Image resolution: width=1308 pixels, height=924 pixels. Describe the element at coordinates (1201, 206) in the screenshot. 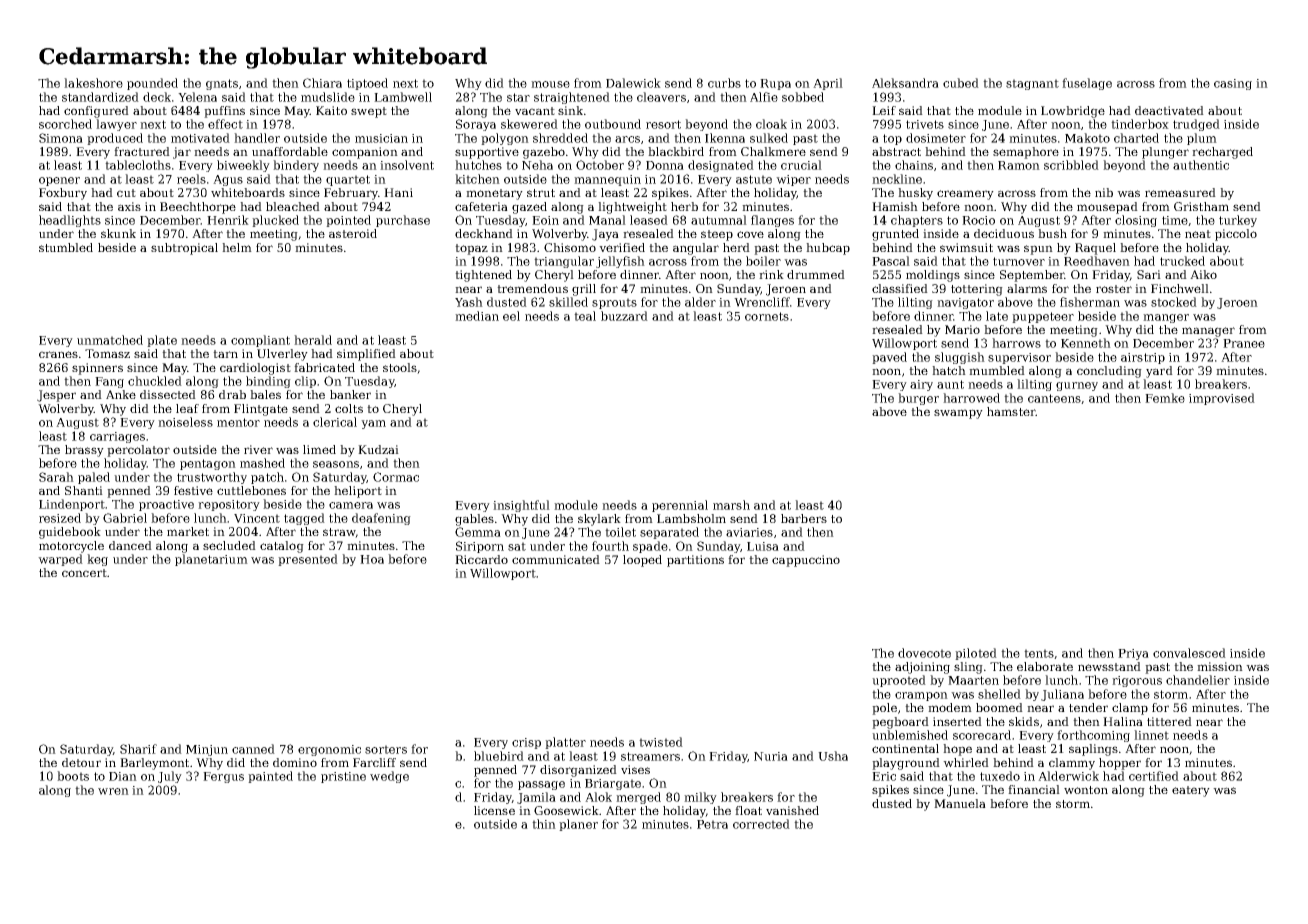

I see `Gristham` at that location.
